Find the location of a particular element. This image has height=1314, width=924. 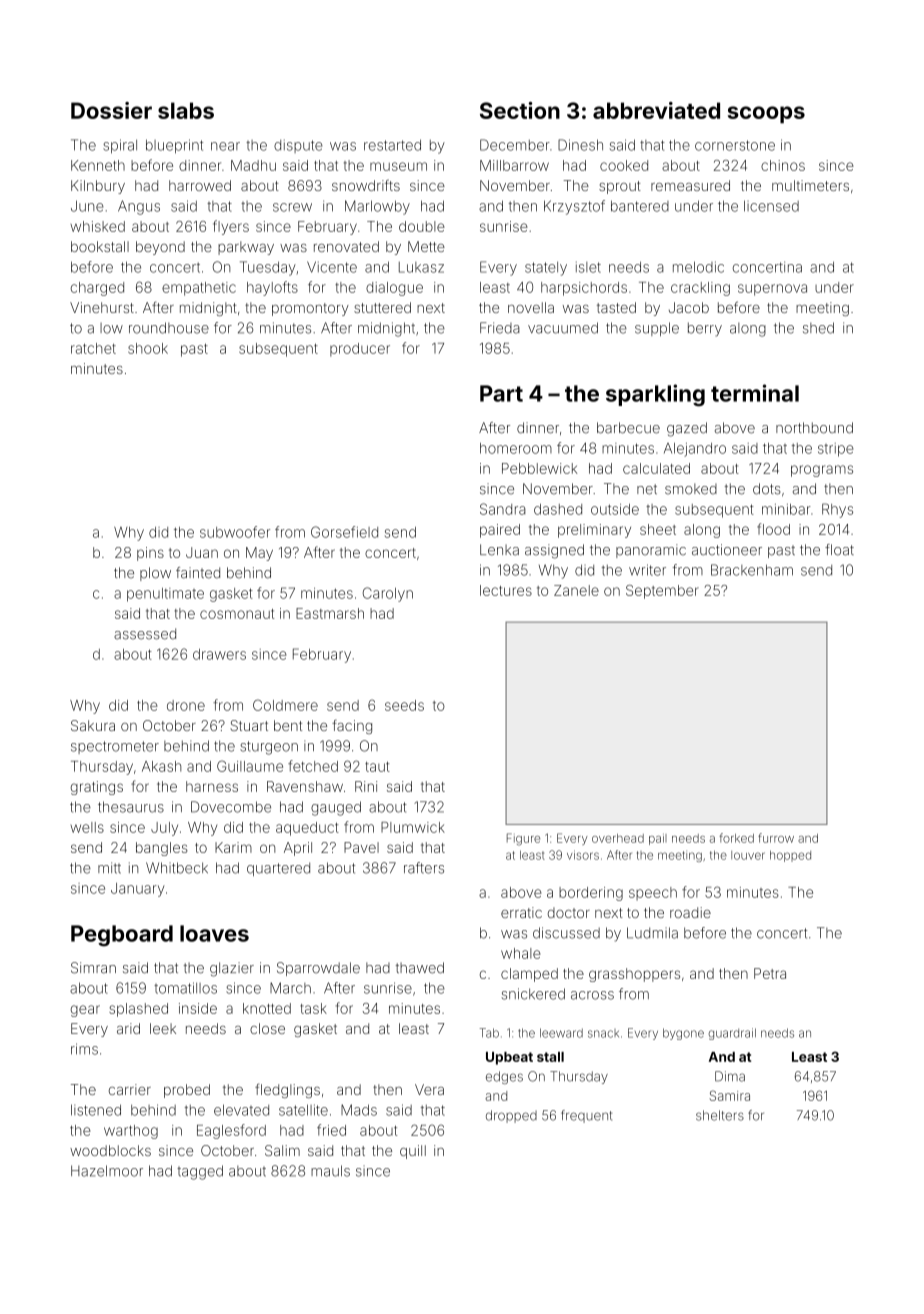

close is located at coordinates (267, 1028).
